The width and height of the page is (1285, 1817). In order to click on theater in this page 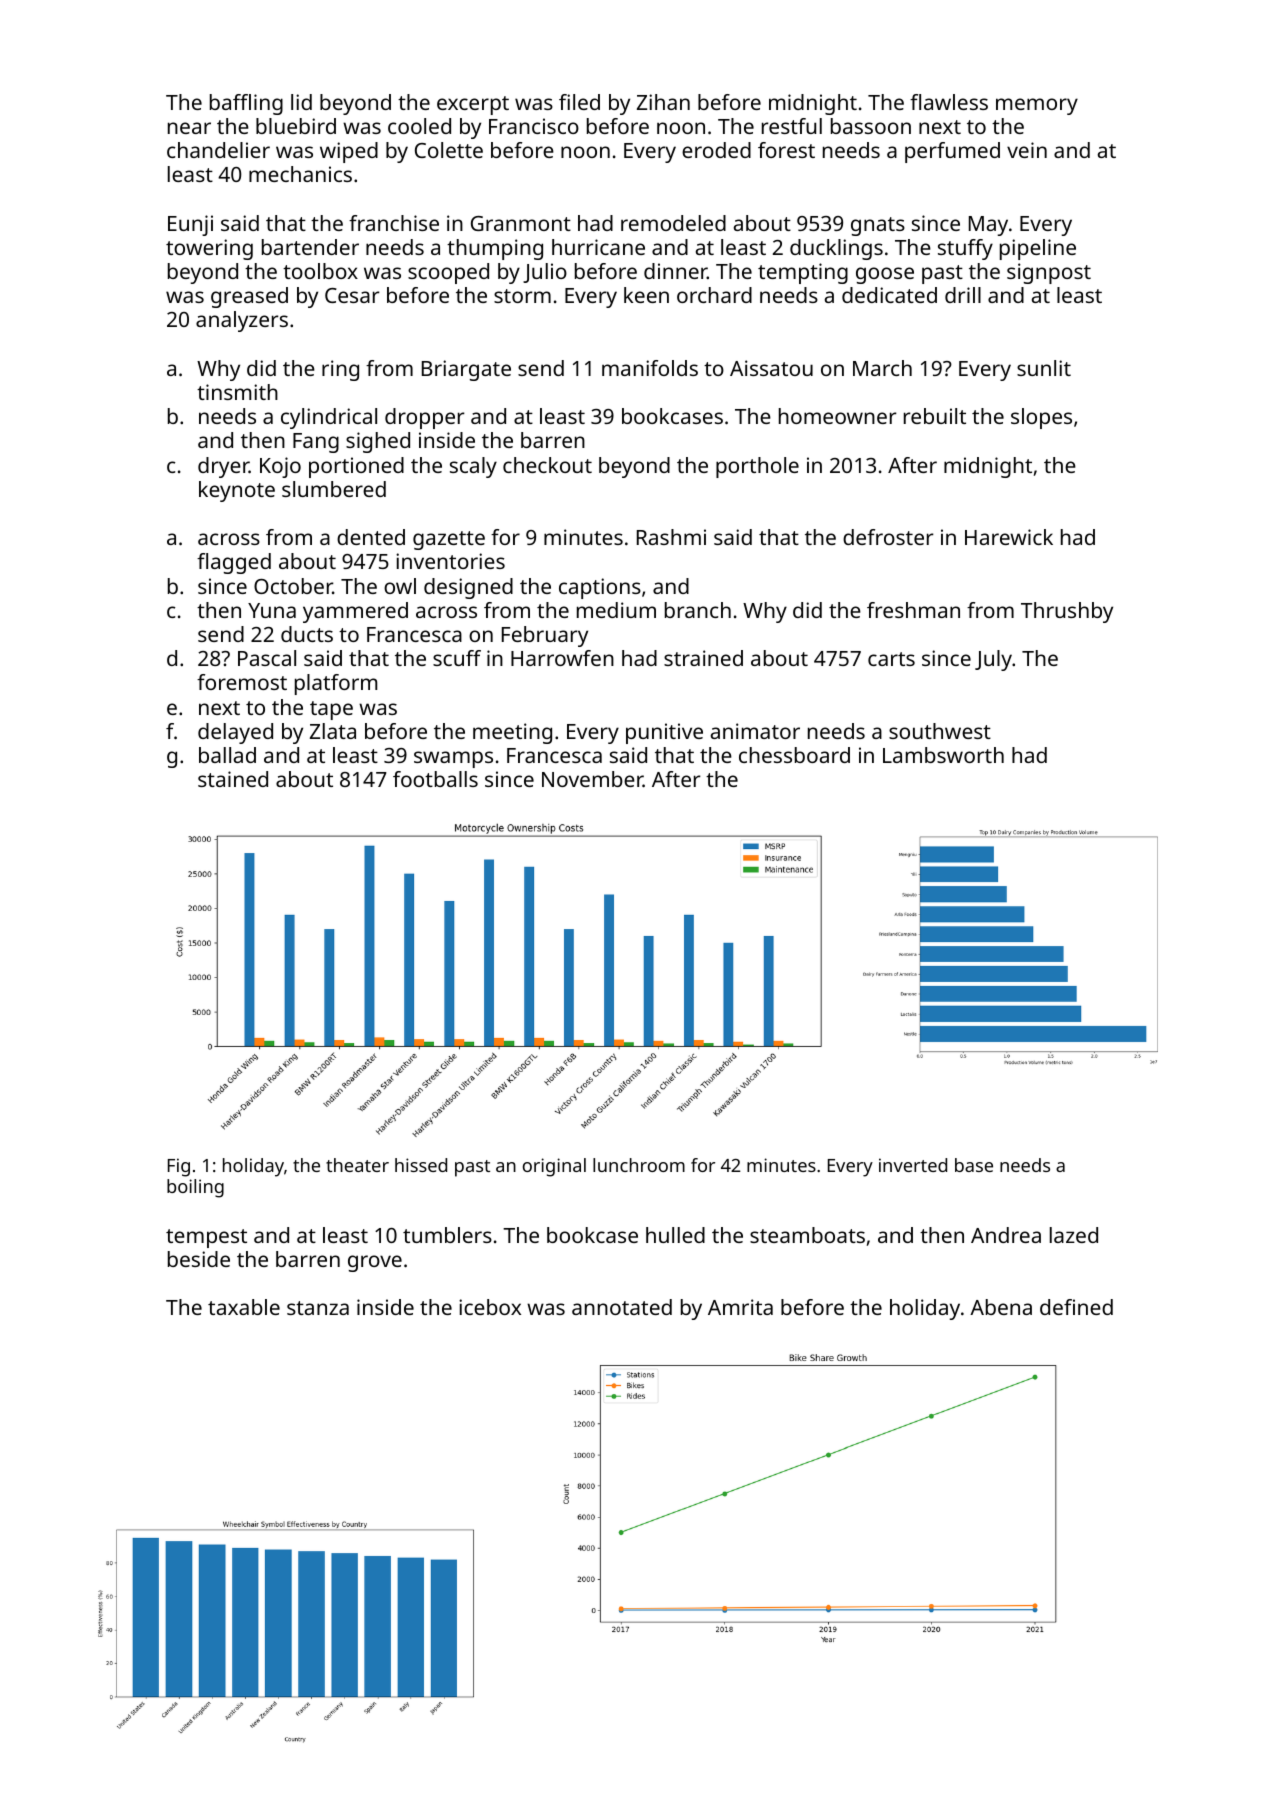, I will do `click(357, 1165)`.
